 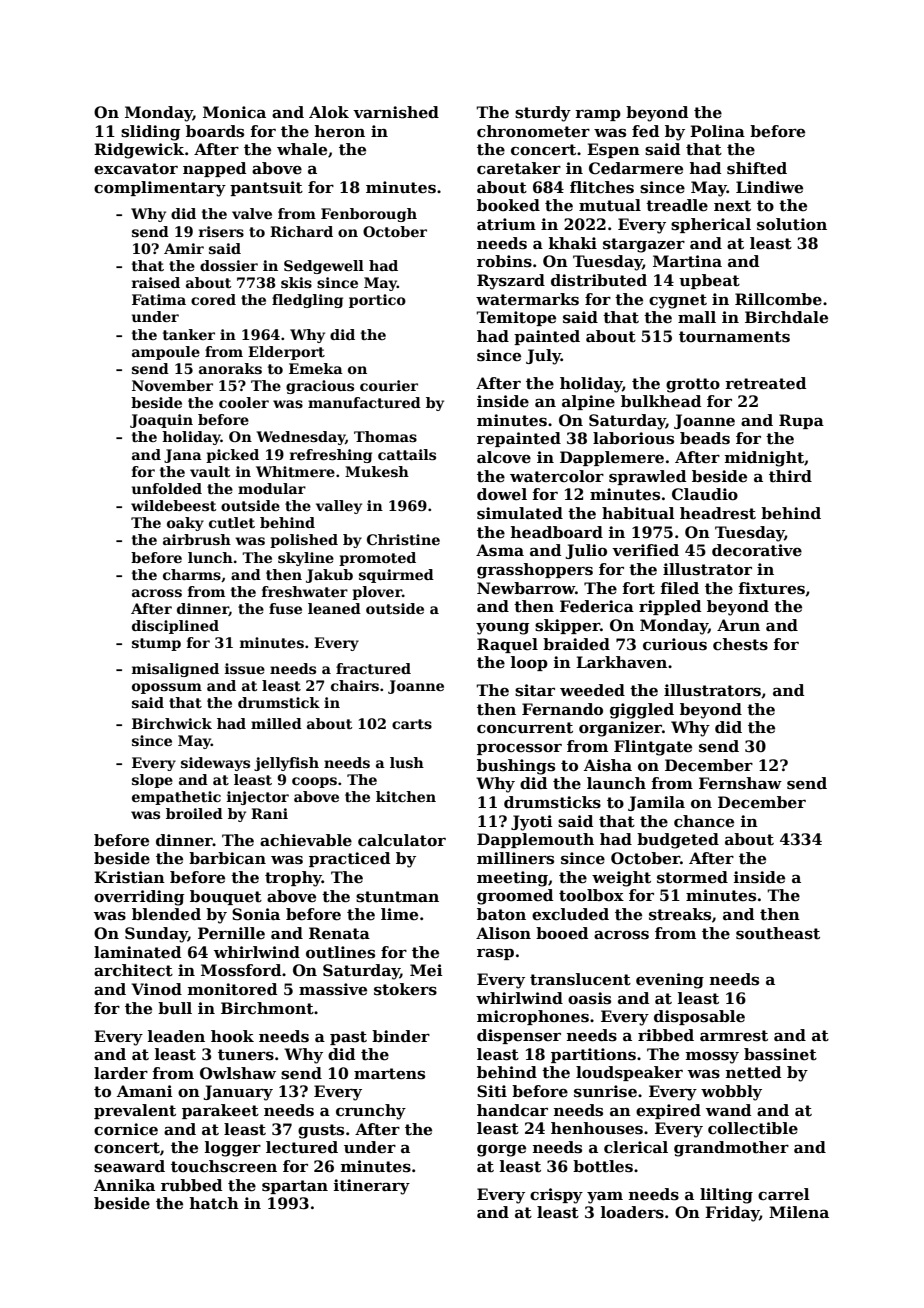 I want to click on simulated, so click(x=520, y=513).
